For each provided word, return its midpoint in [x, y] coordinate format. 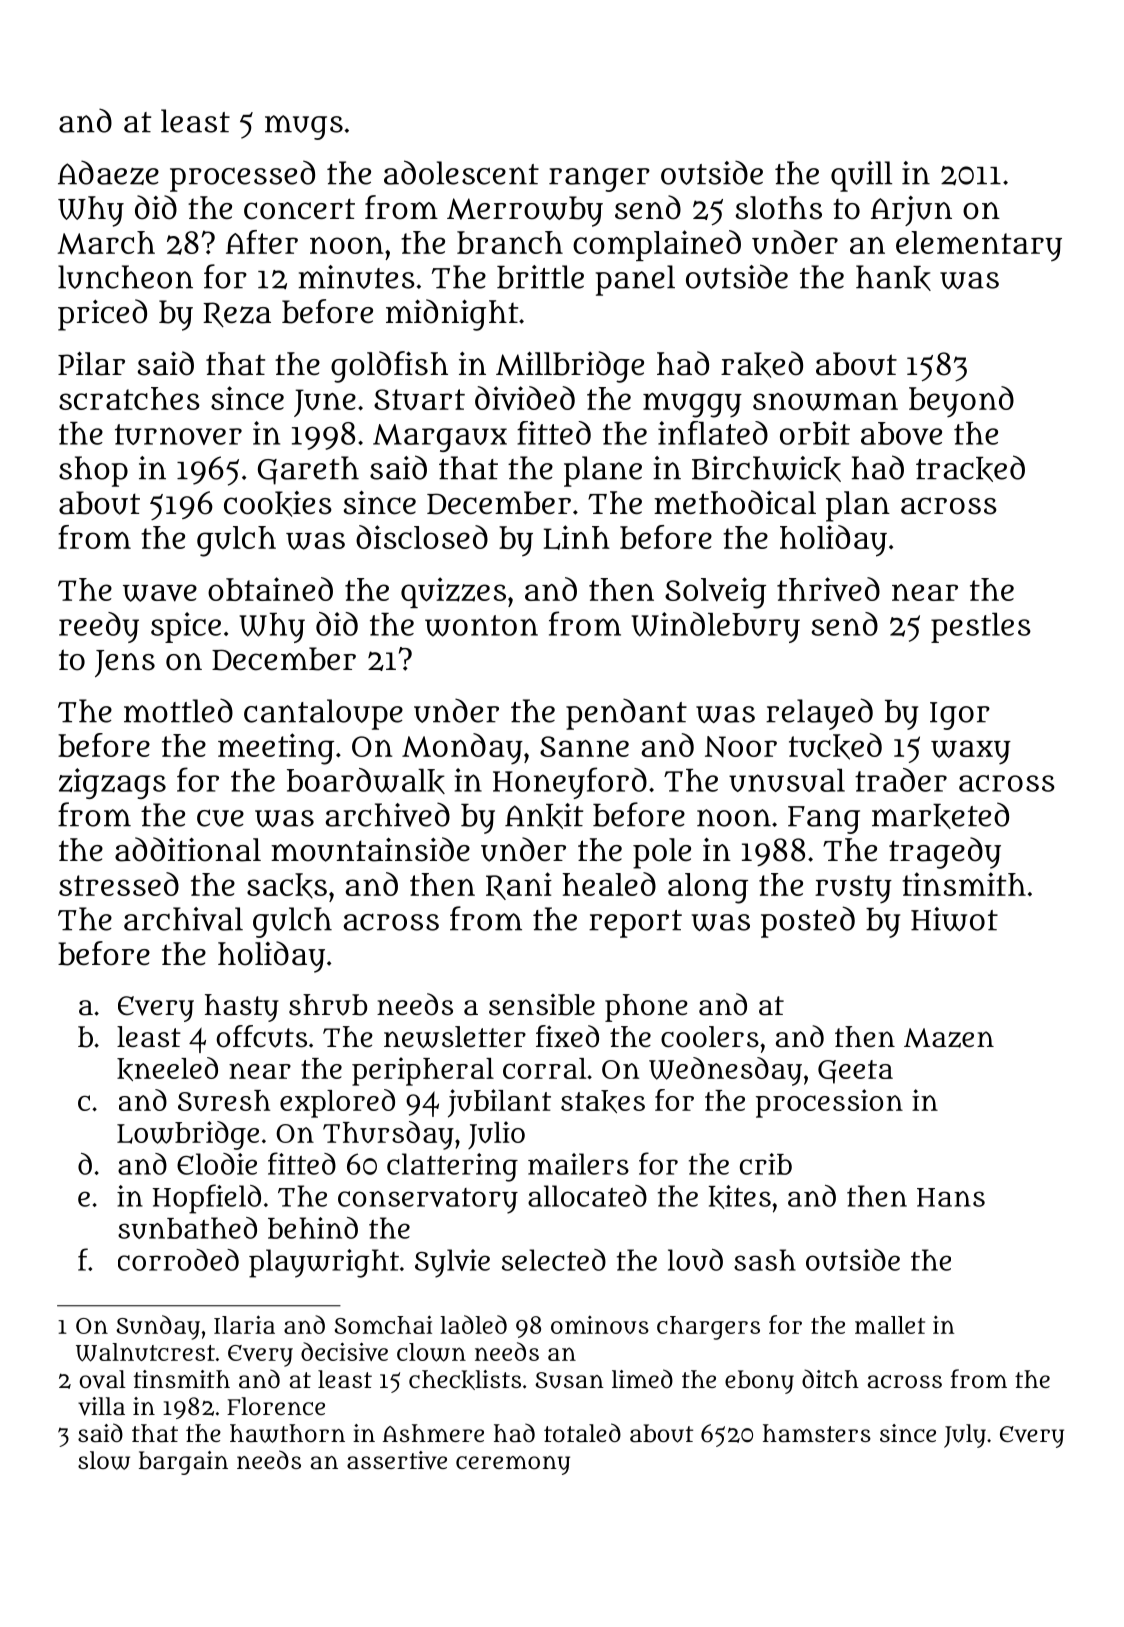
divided [525, 398]
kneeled [167, 1069]
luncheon [125, 277]
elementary [979, 246]
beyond [961, 402]
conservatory [428, 1201]
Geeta [855, 1072]
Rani [519, 886]
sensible [542, 1005]
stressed [119, 884]
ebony [759, 1382]
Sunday [158, 1327]
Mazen [949, 1038]
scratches [129, 398]
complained [657, 245]
